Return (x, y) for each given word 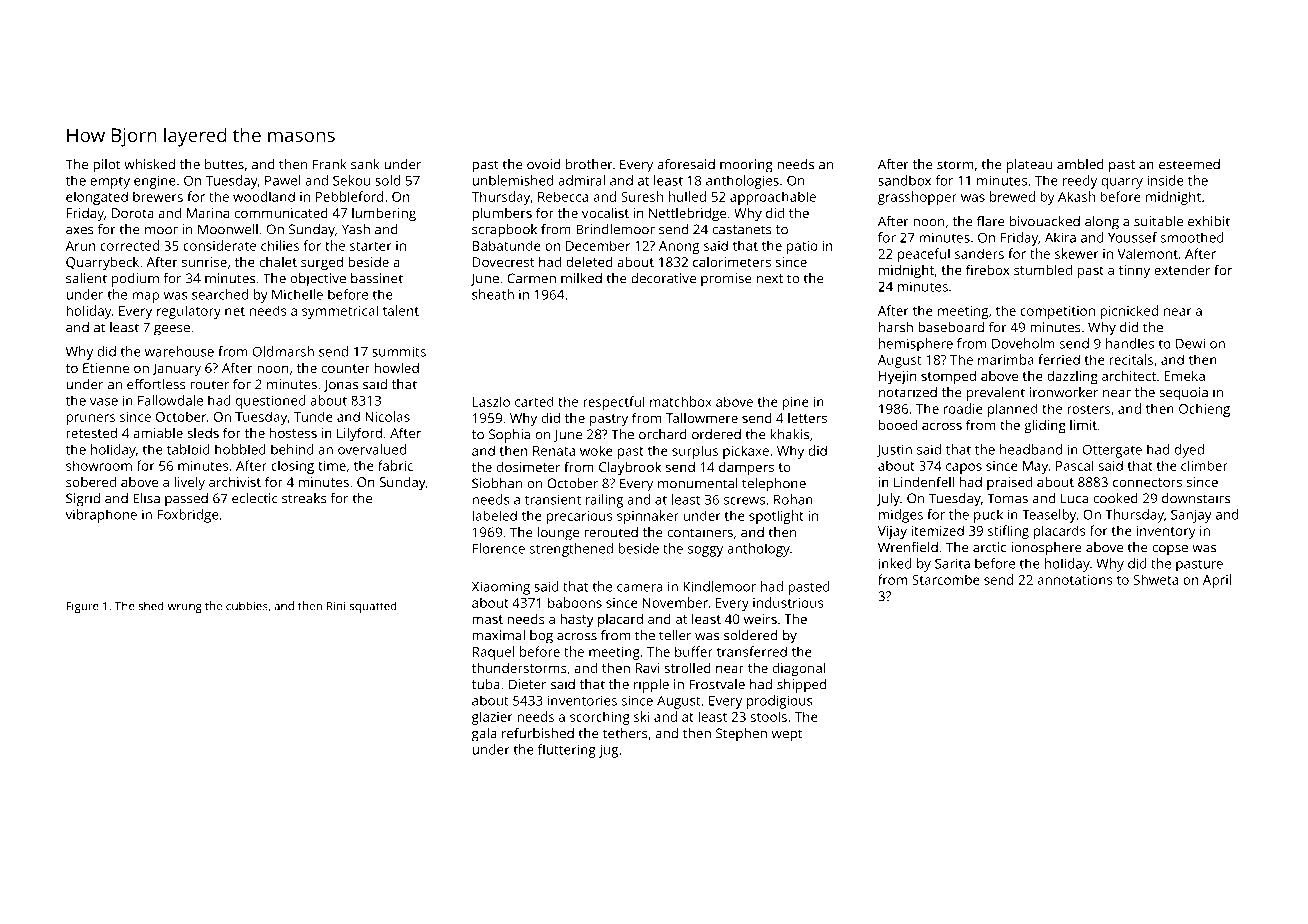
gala (484, 735)
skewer (1077, 253)
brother (589, 164)
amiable (158, 432)
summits (399, 351)
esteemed (1189, 164)
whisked (149, 164)
